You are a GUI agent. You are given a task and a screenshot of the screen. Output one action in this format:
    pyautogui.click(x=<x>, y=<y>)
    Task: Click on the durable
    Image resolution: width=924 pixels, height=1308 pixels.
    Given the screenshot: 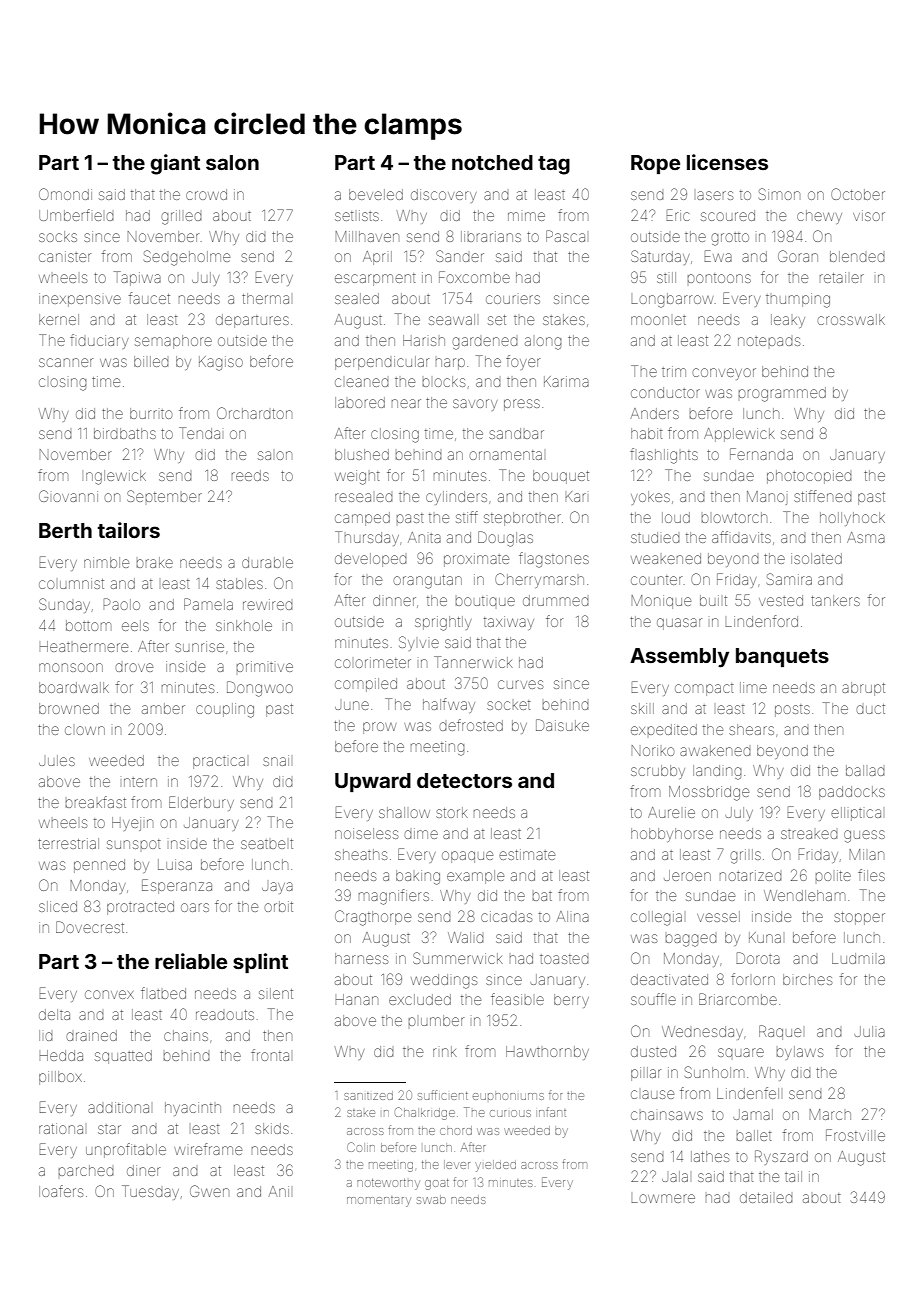 What is the action you would take?
    pyautogui.click(x=267, y=562)
